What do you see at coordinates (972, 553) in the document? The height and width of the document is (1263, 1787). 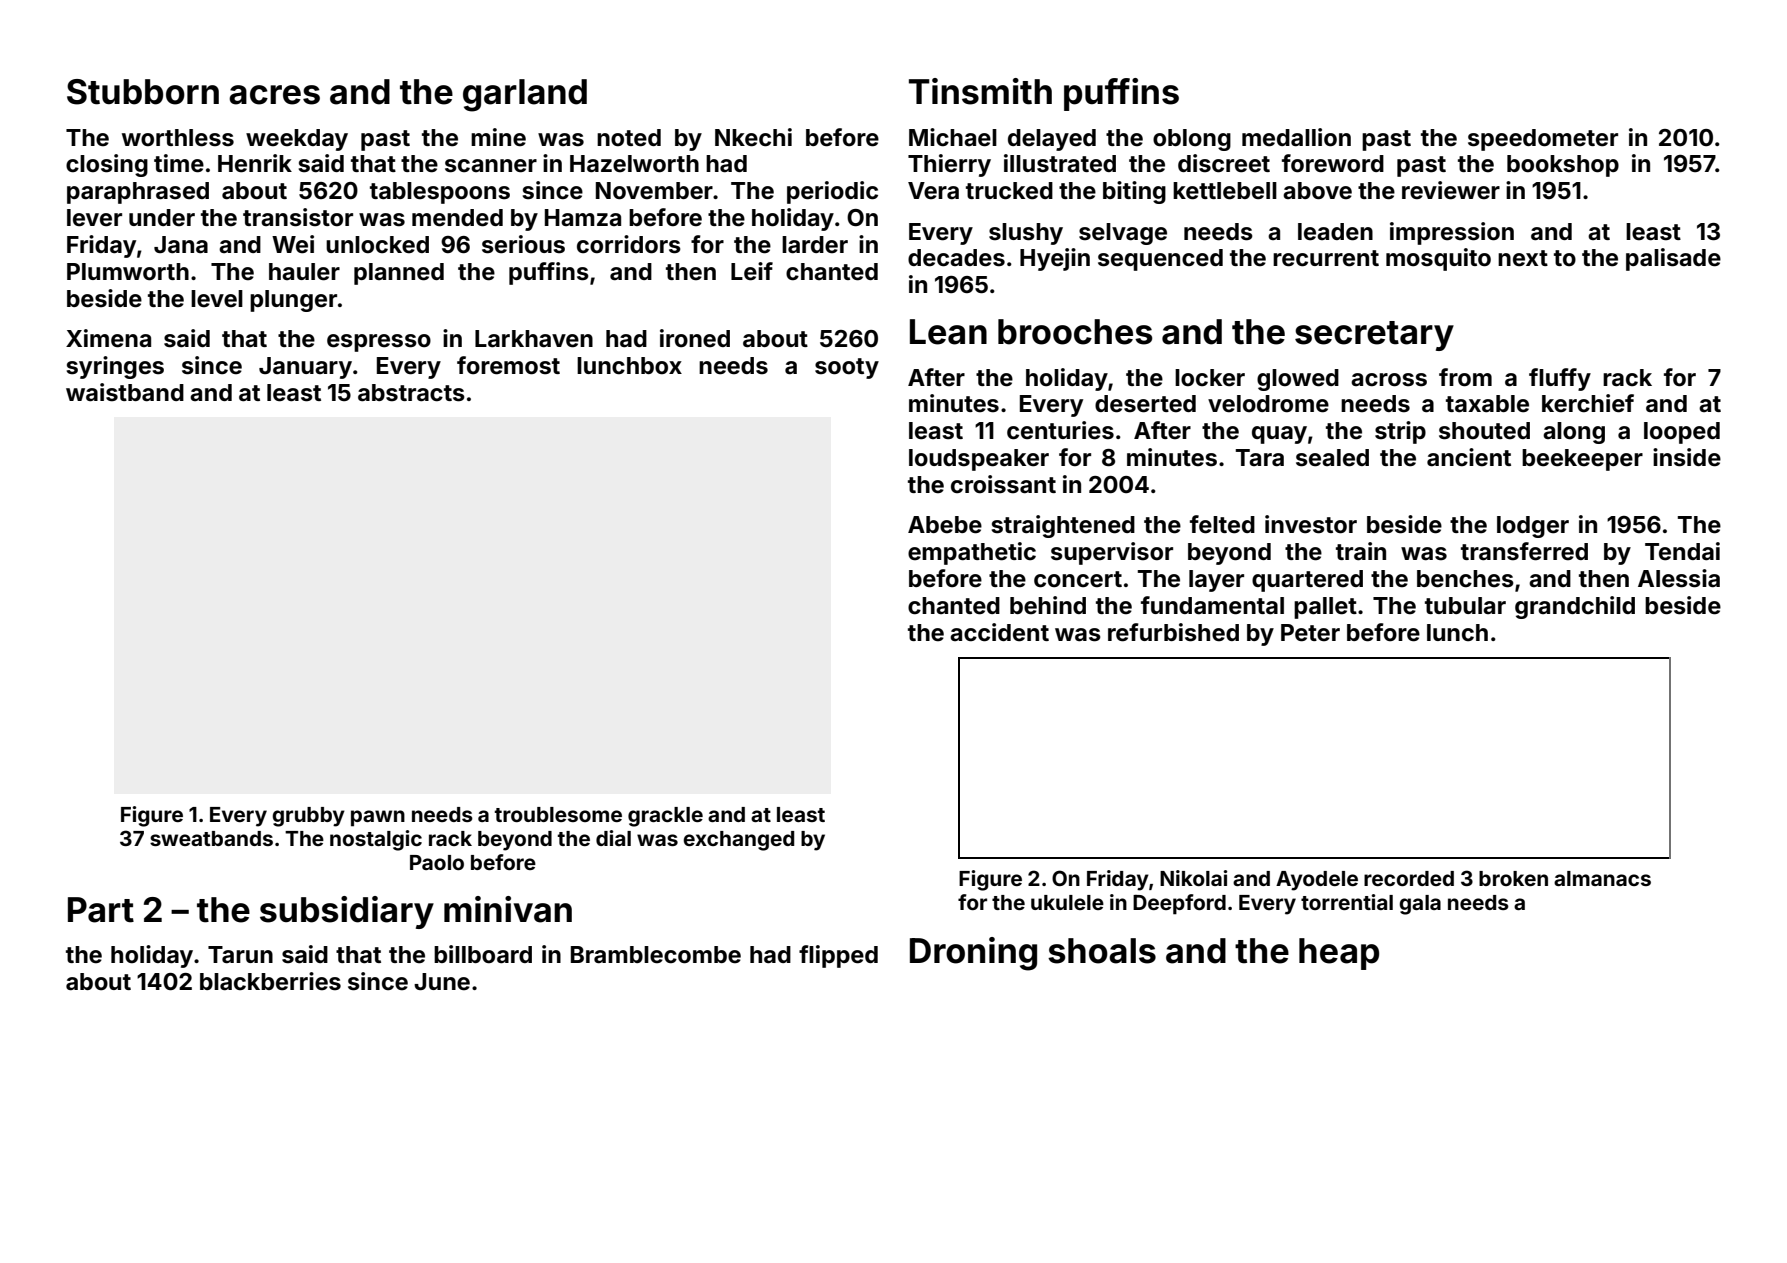 I see `empathetic` at bounding box center [972, 553].
